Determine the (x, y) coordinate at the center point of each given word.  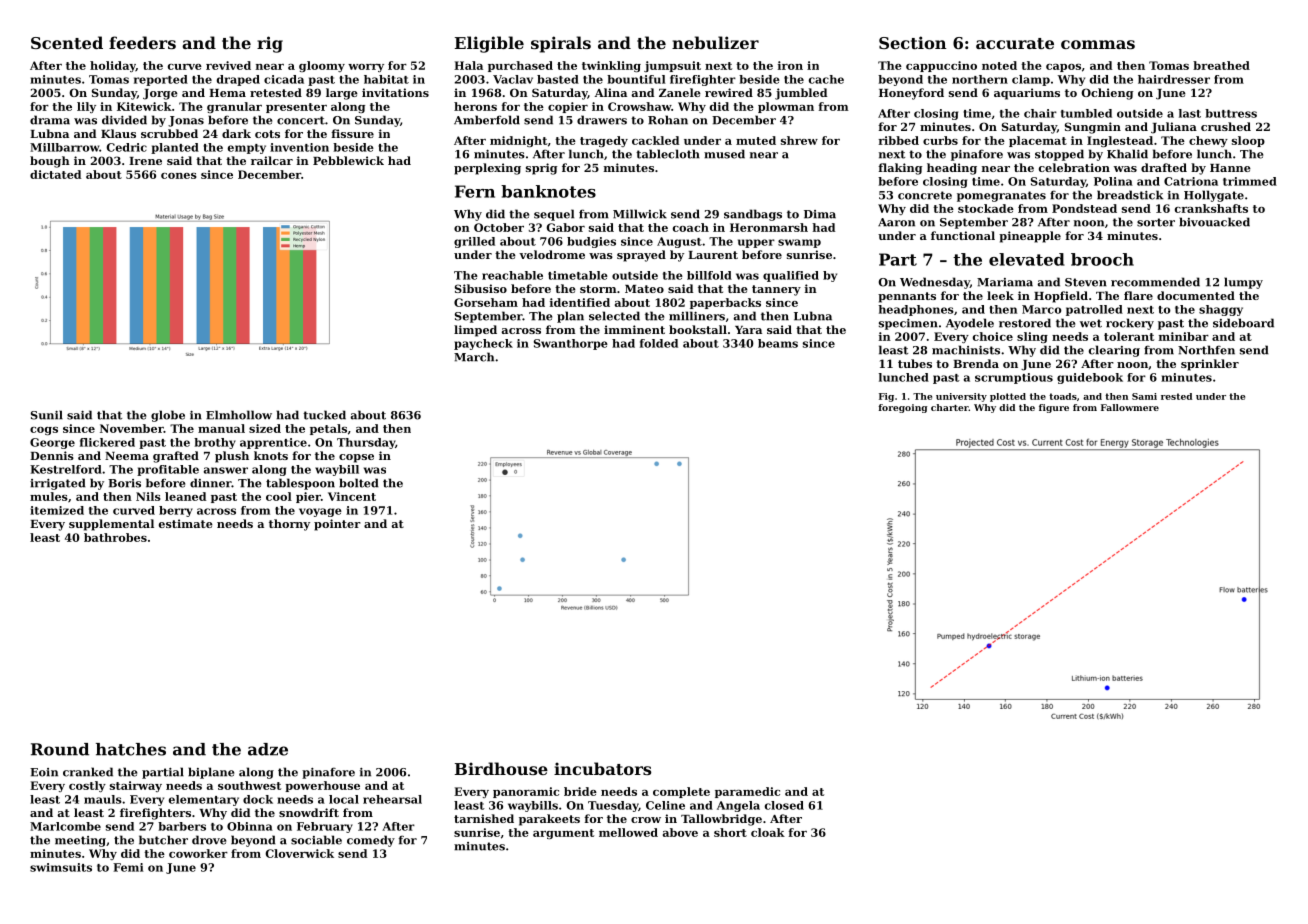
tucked (324, 415)
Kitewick (144, 106)
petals (328, 429)
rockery (1130, 324)
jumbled (801, 94)
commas (1098, 44)
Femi (128, 867)
